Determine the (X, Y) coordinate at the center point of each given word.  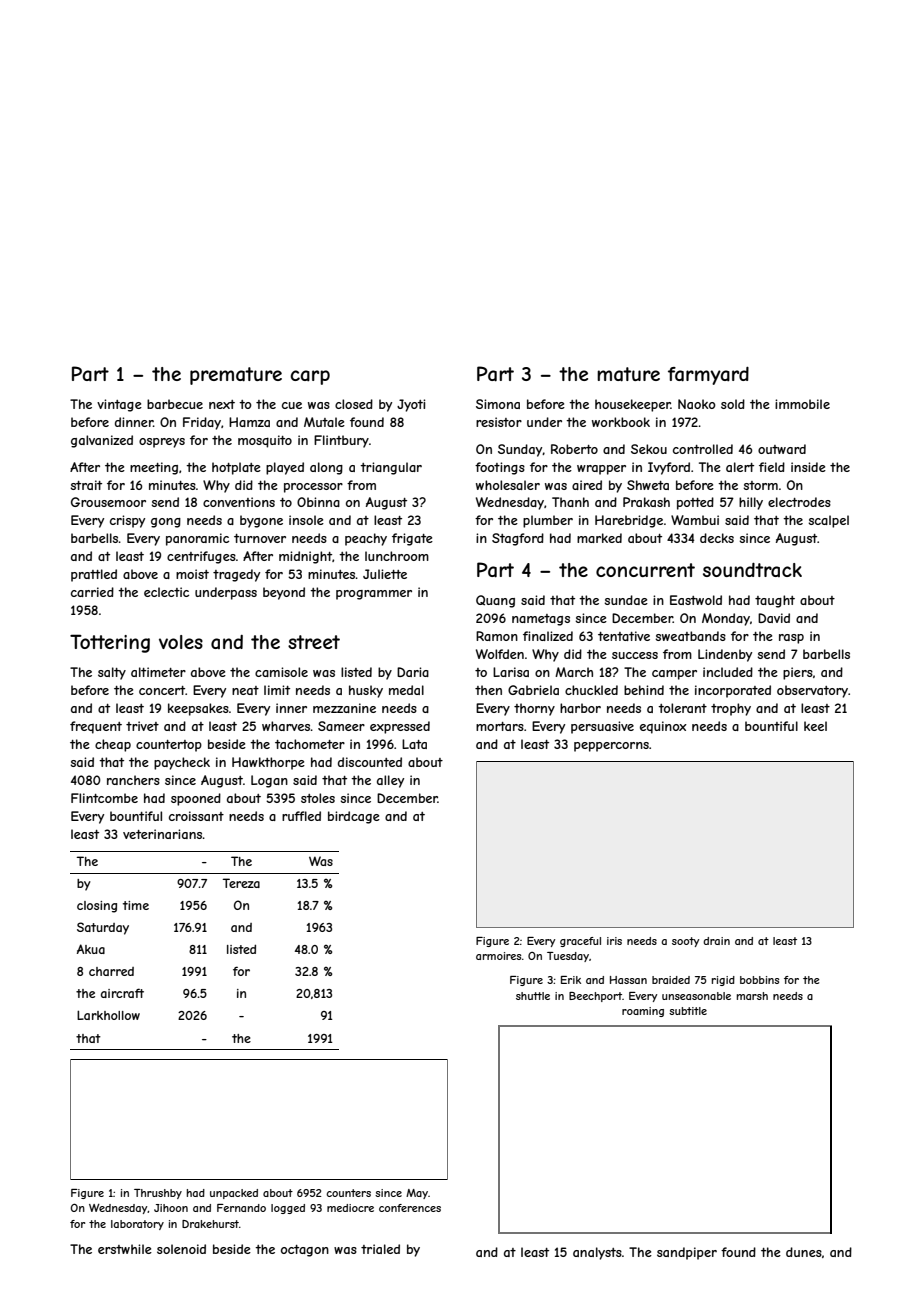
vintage (119, 405)
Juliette (385, 574)
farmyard (708, 376)
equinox (663, 727)
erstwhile (125, 1249)
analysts (597, 1253)
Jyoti (411, 405)
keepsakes (198, 709)
